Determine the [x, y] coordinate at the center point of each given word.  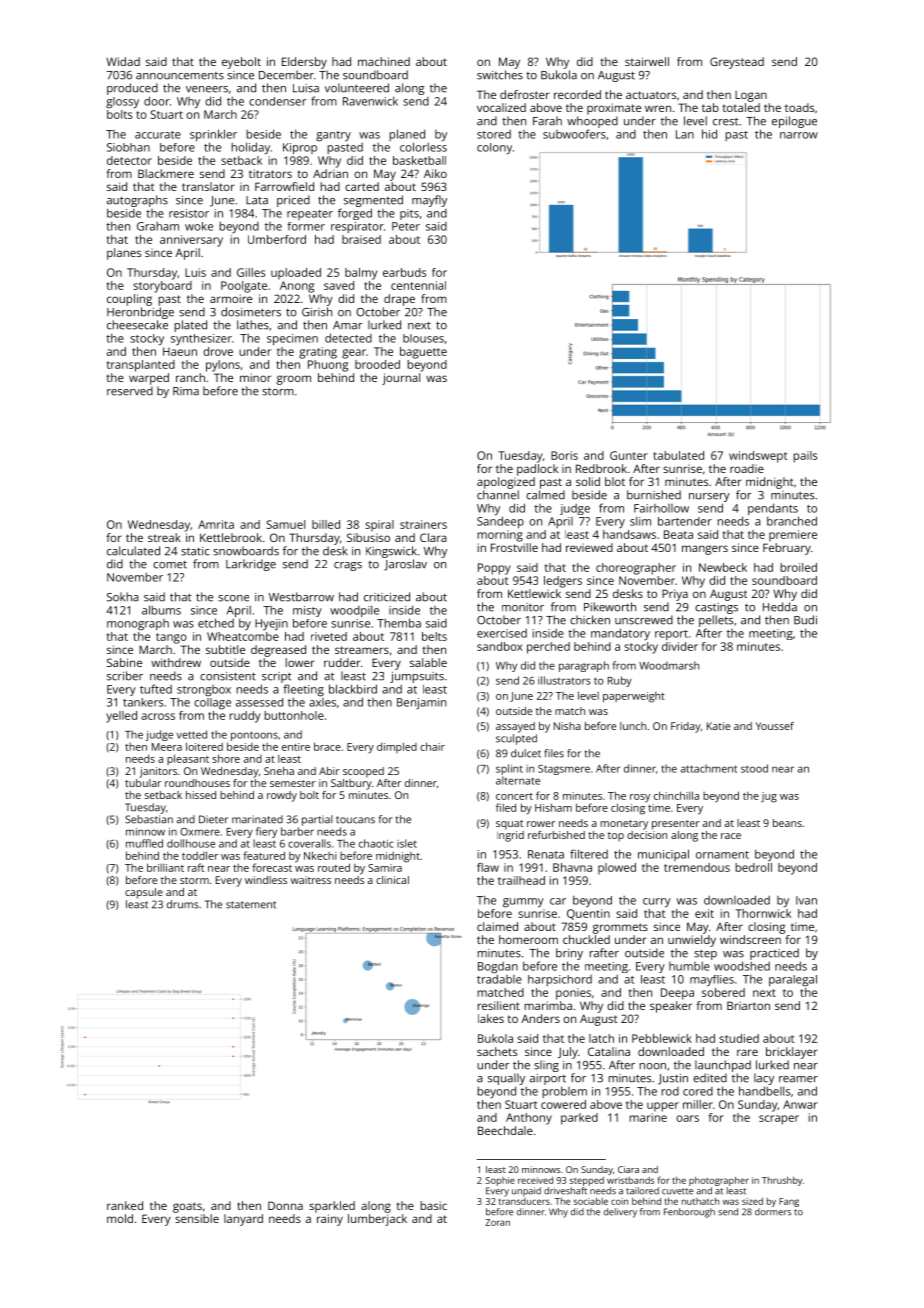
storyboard [162, 287]
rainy [330, 1220]
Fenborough [689, 1213]
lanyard [243, 1220]
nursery [709, 497]
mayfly [429, 201]
